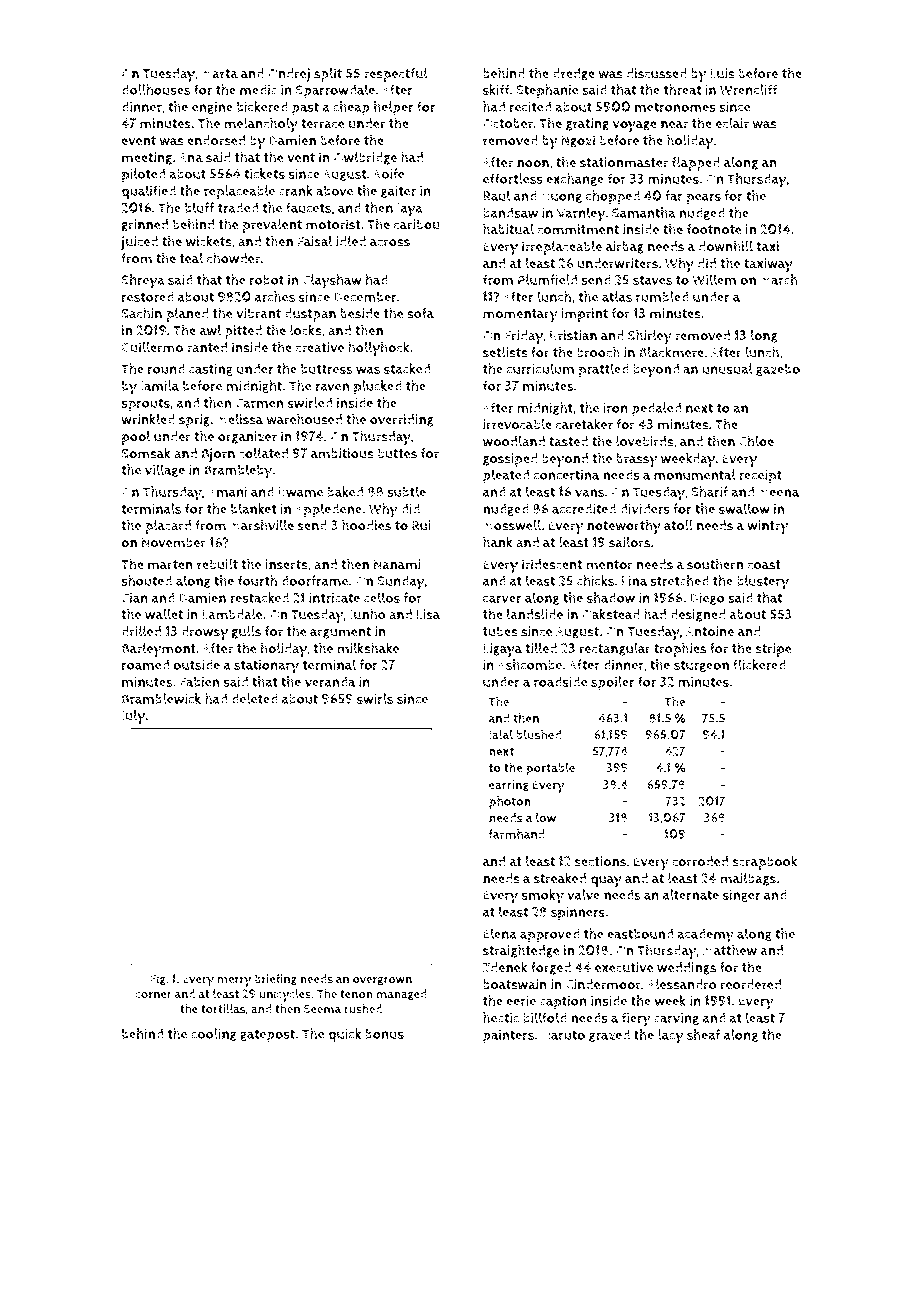 The image size is (924, 1308). What do you see at coordinates (384, 1033) in the page?
I see `bonus` at bounding box center [384, 1033].
